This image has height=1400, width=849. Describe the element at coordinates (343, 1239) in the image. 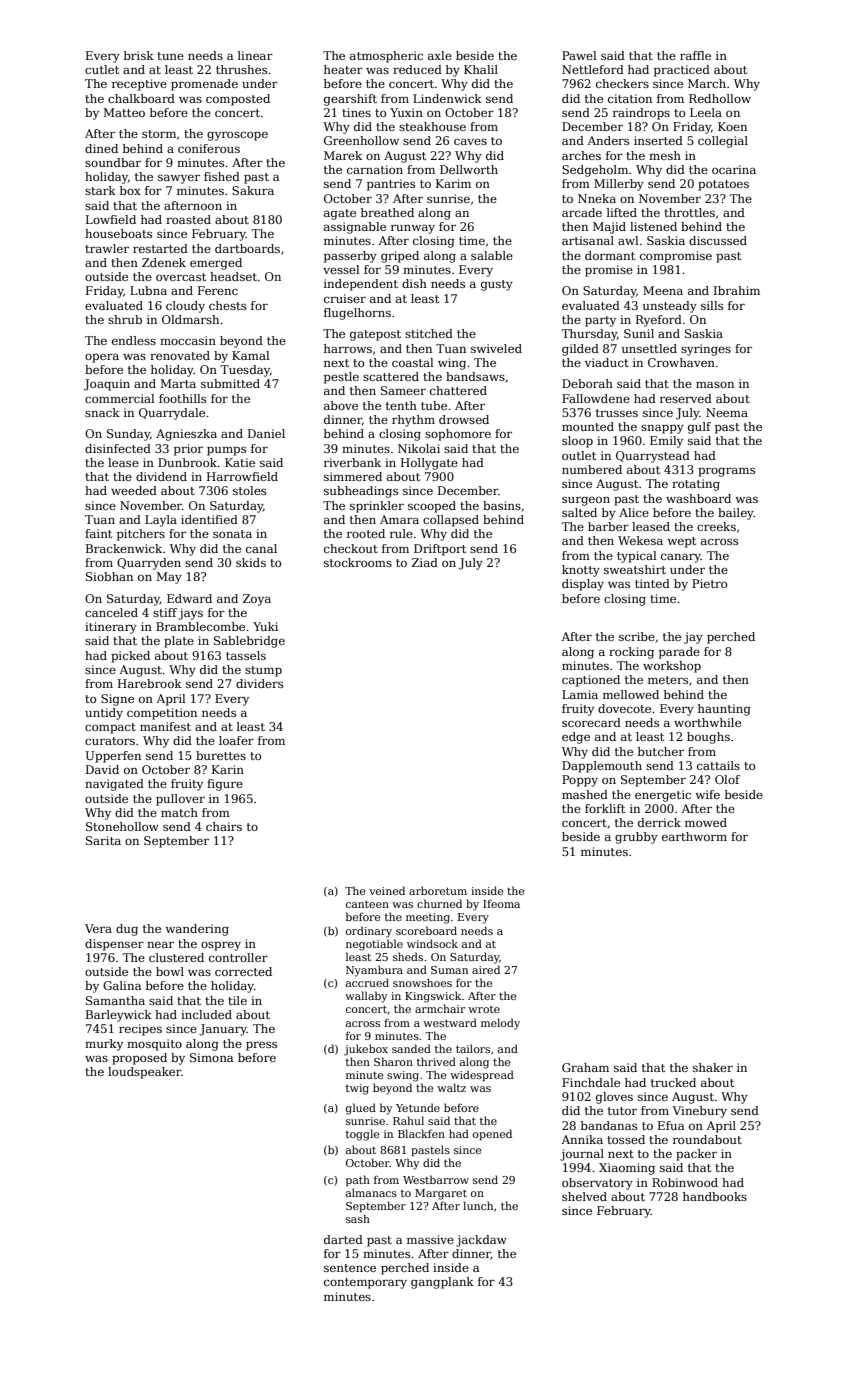

I see `darted` at that location.
